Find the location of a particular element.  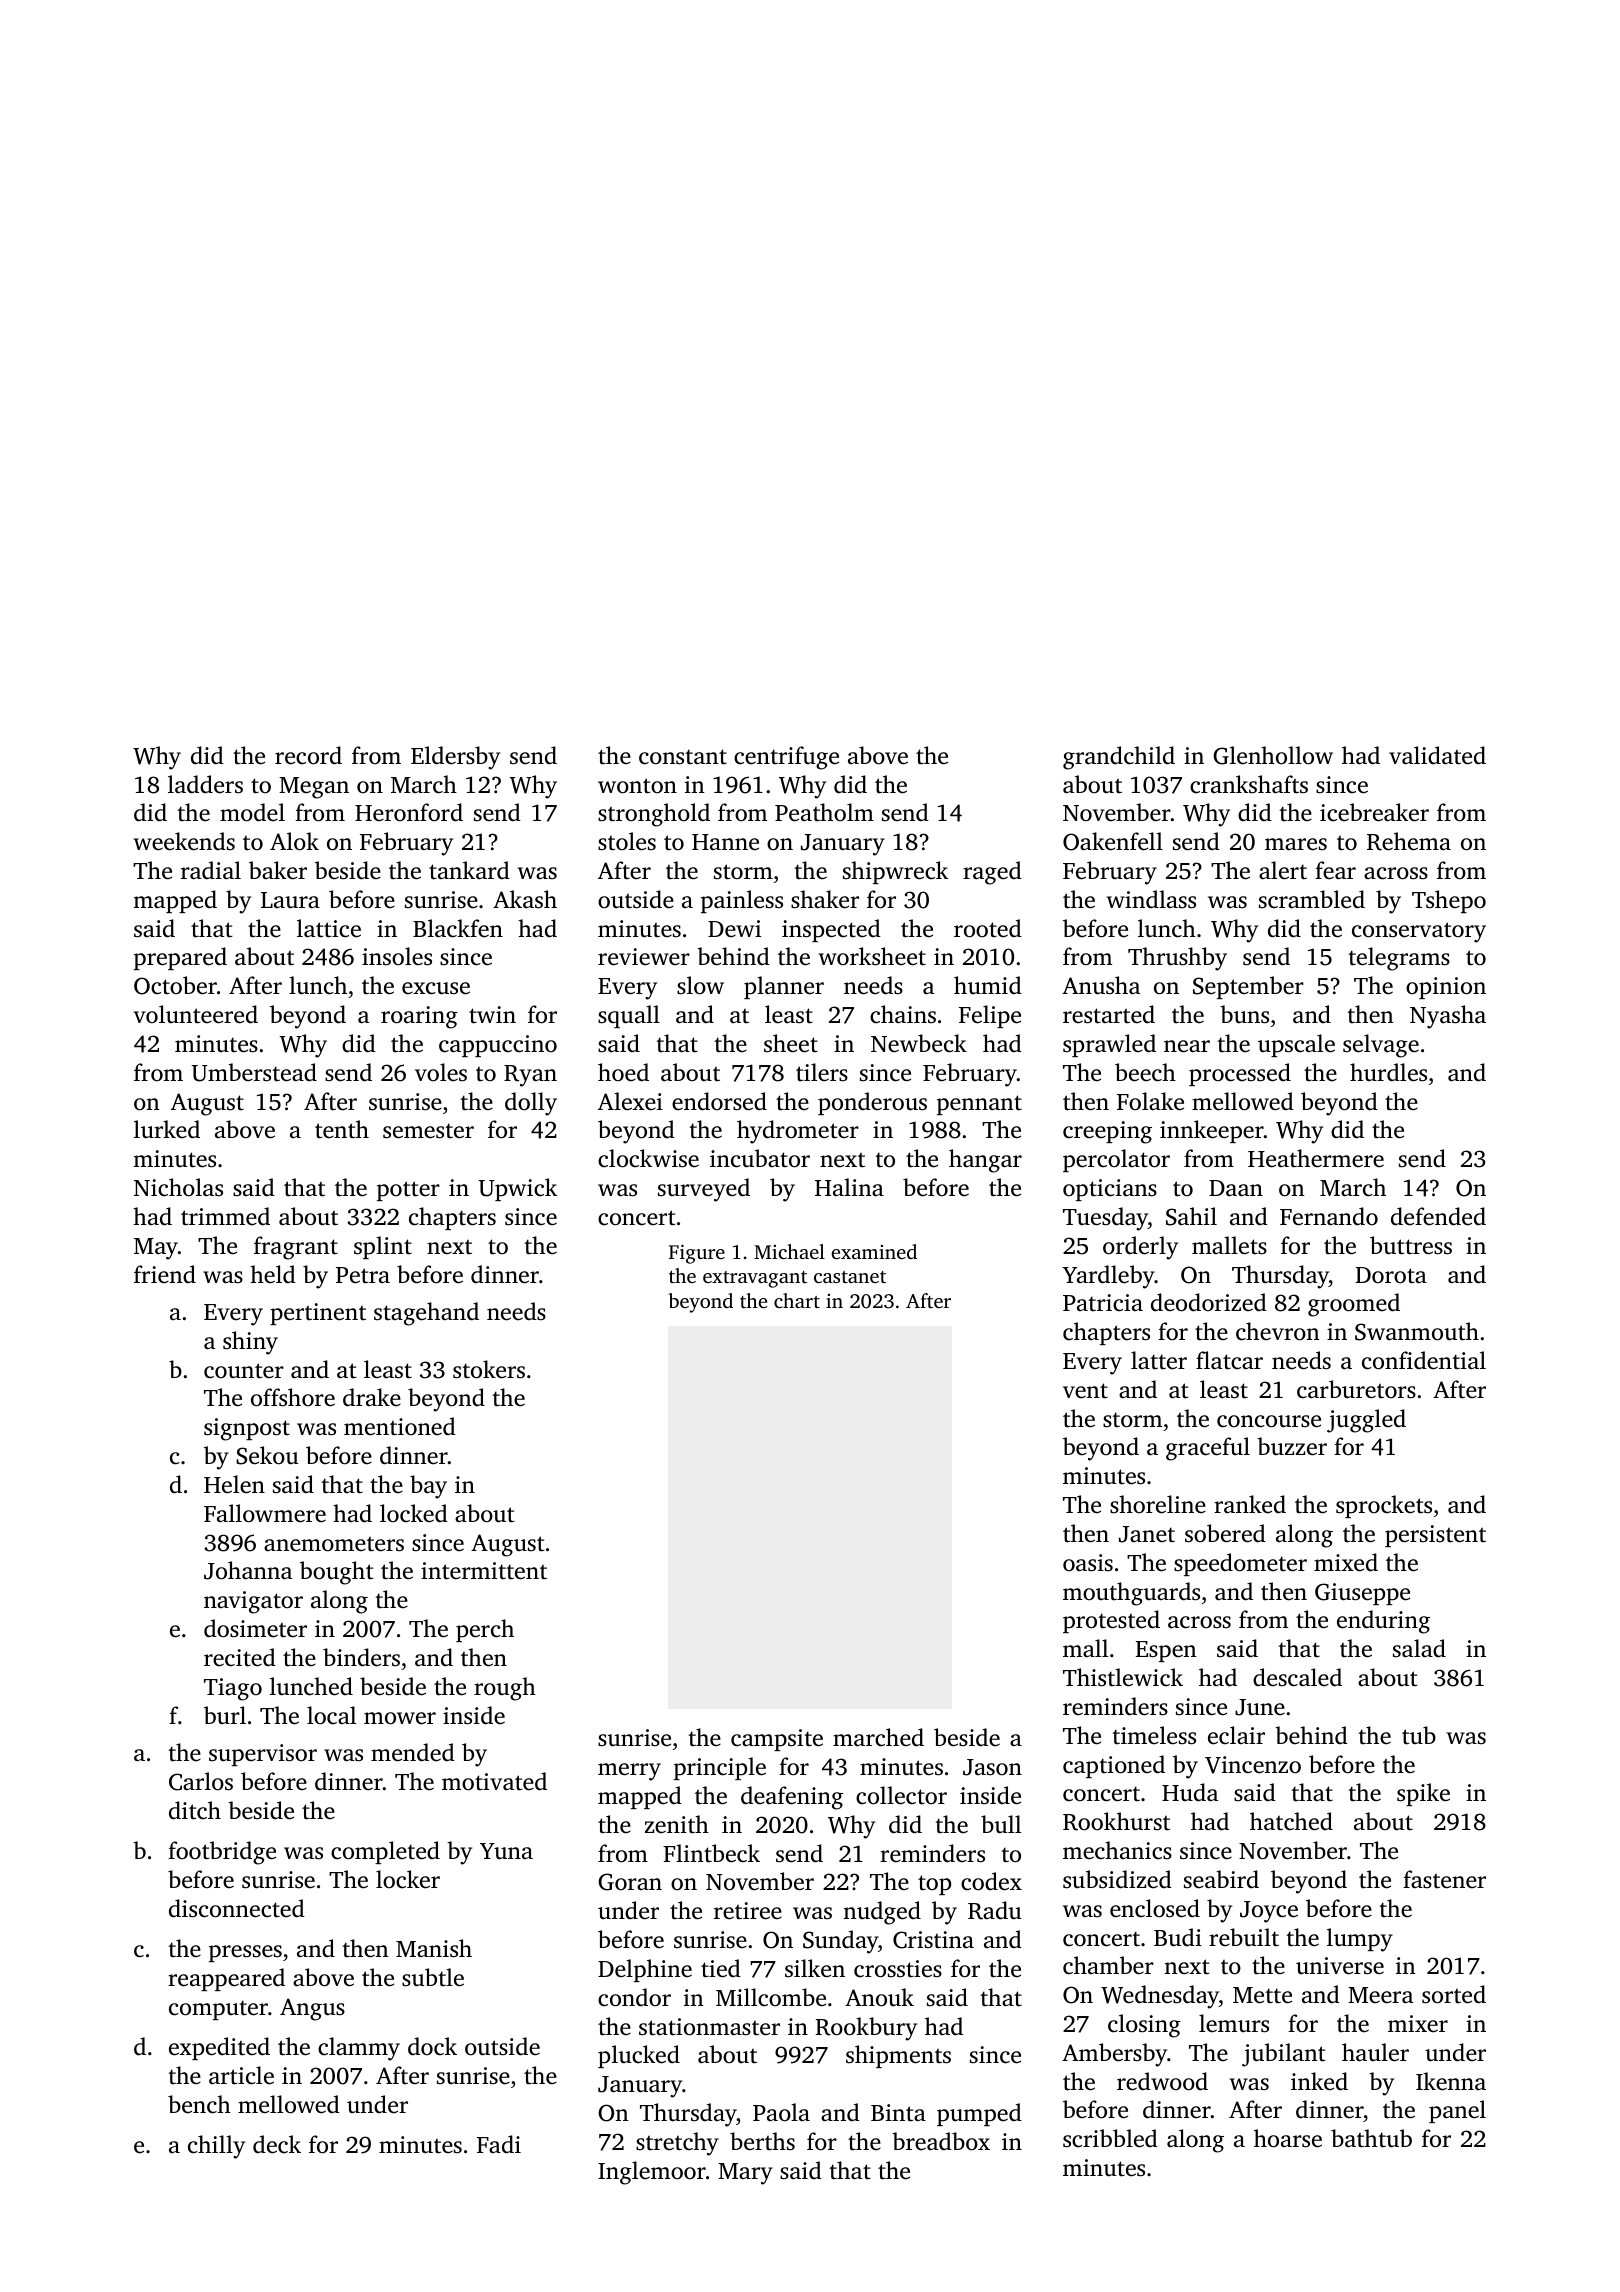

lemurs is located at coordinates (1234, 2023).
